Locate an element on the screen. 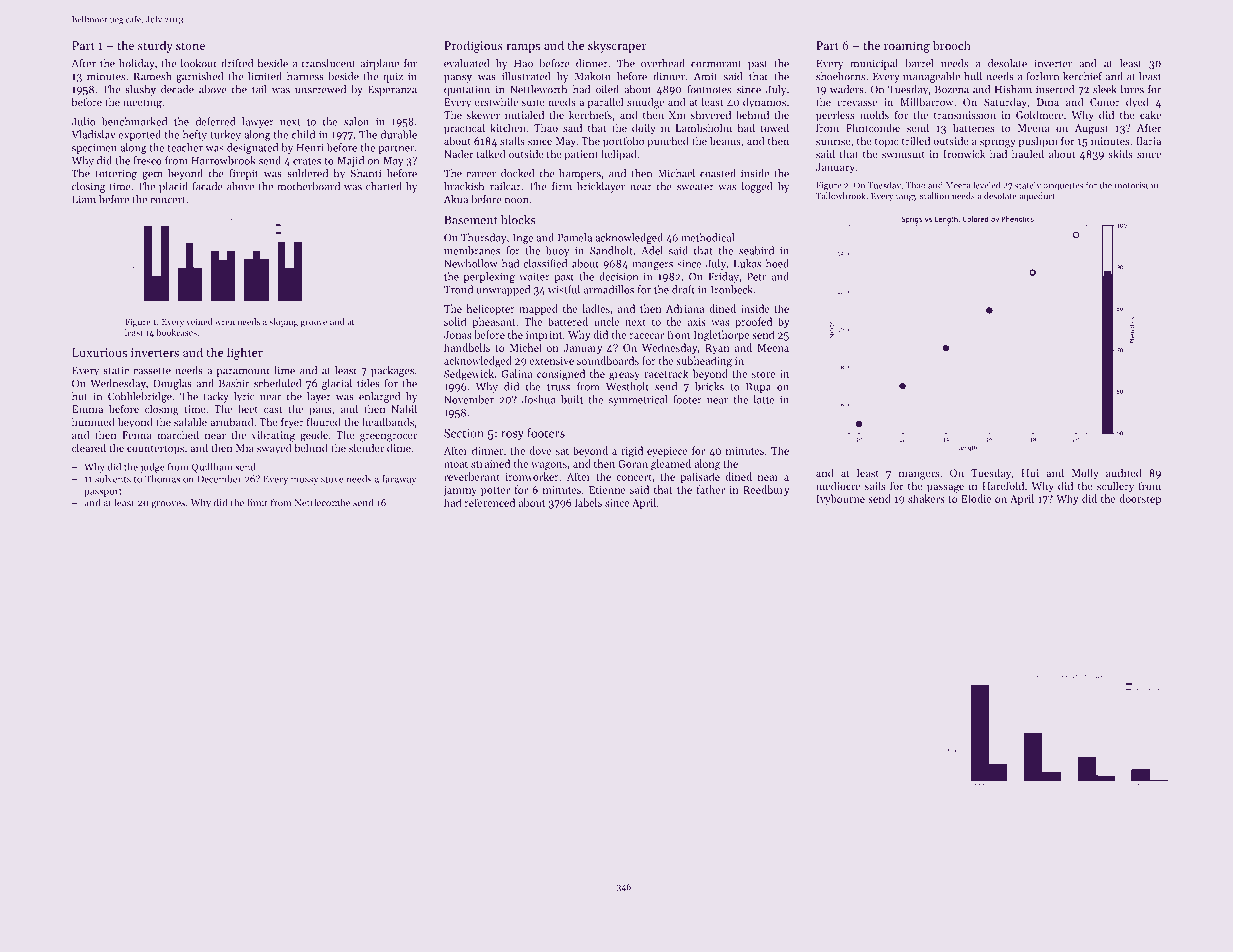 This screenshot has width=1233, height=952. stone is located at coordinates (190, 46).
